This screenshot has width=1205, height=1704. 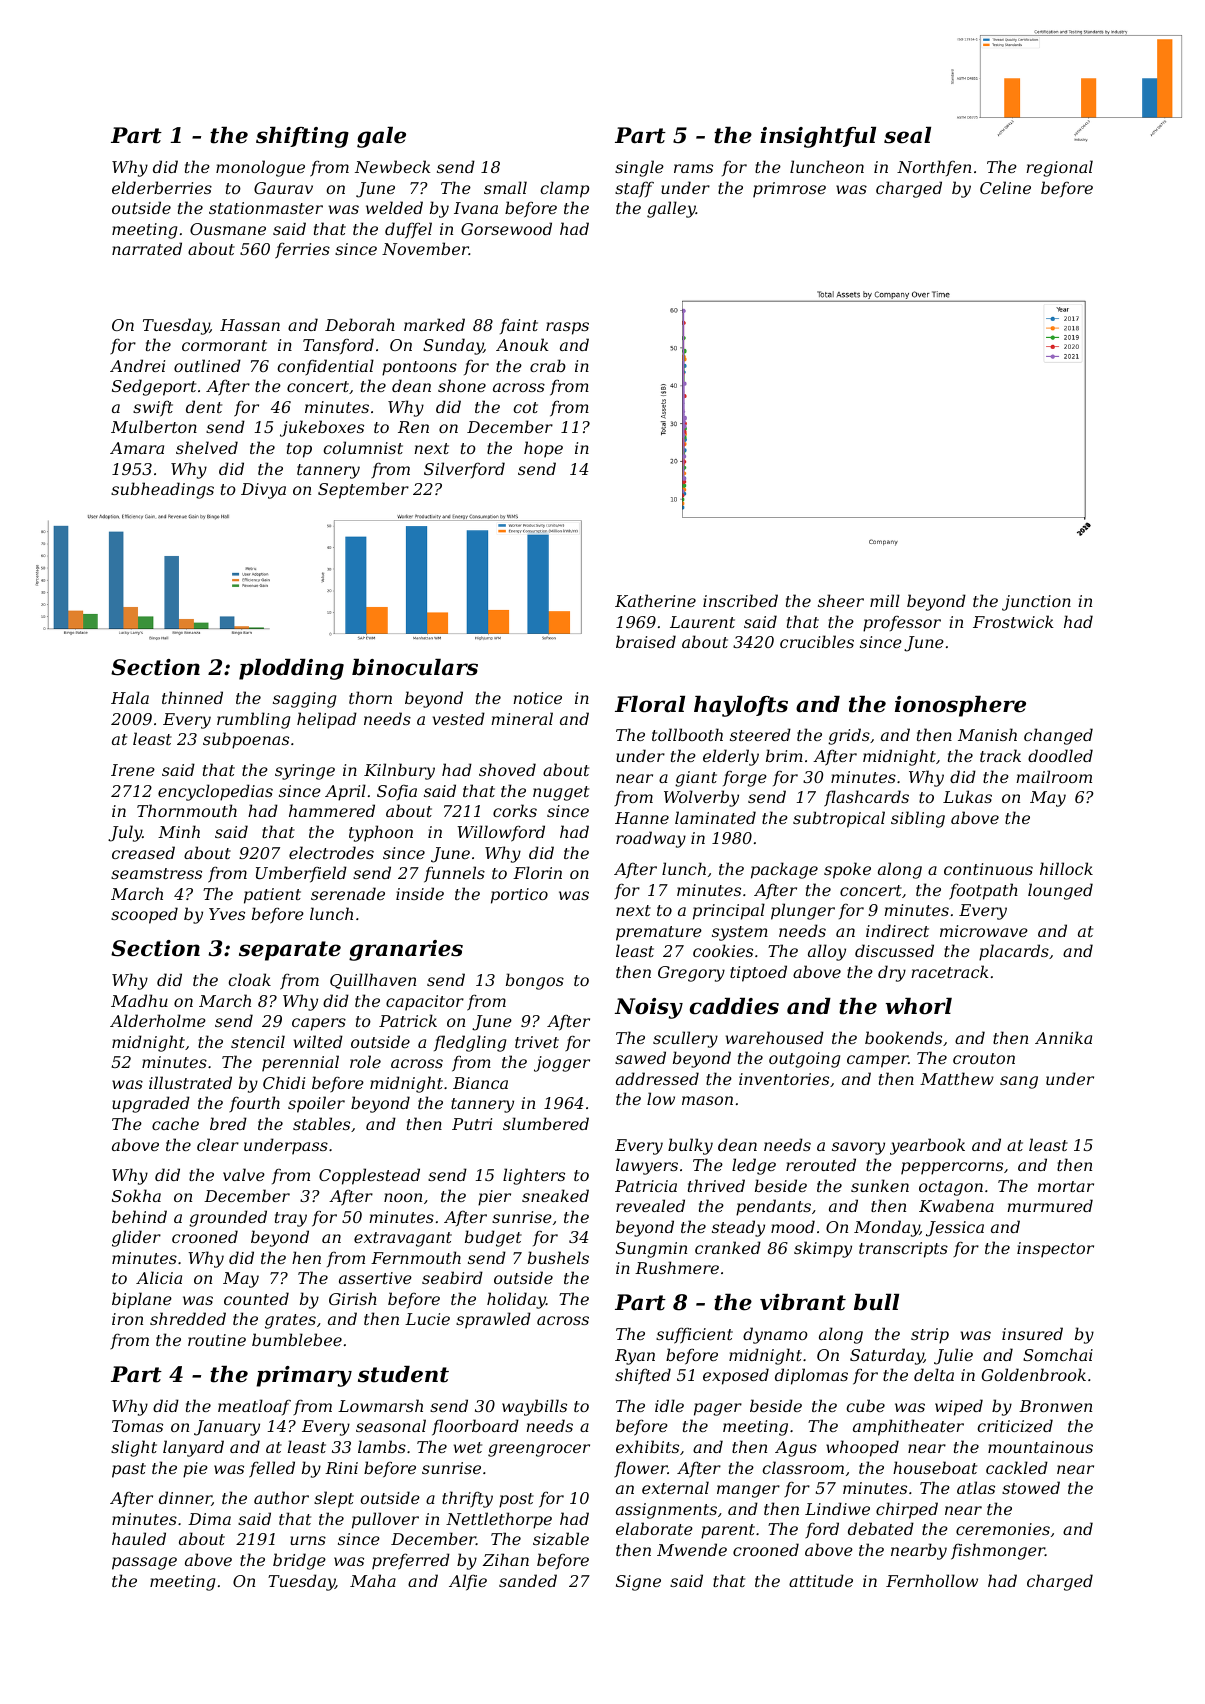 What do you see at coordinates (493, 1238) in the screenshot?
I see `budget` at bounding box center [493, 1238].
